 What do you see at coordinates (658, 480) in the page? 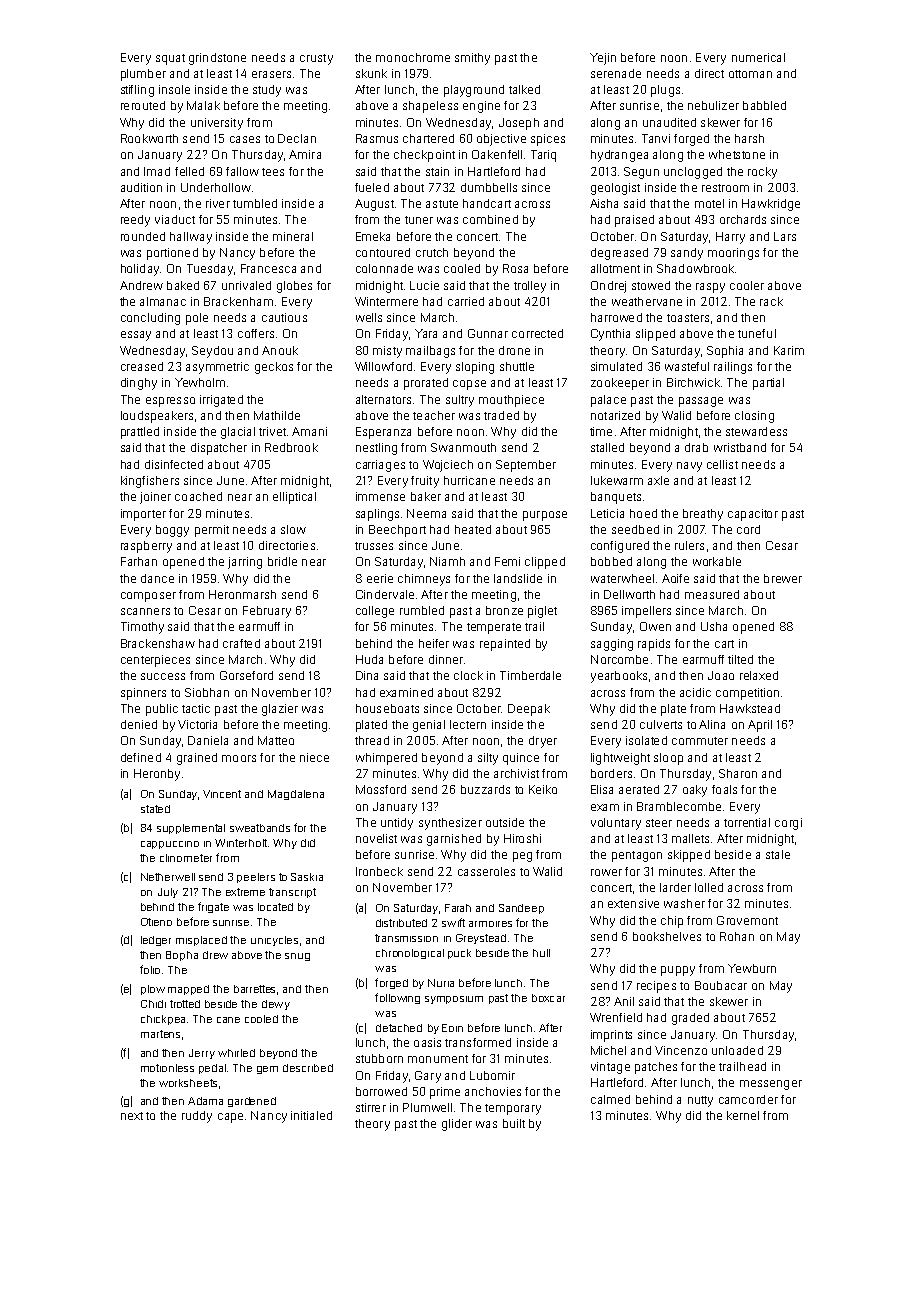
I see `axle` at bounding box center [658, 480].
